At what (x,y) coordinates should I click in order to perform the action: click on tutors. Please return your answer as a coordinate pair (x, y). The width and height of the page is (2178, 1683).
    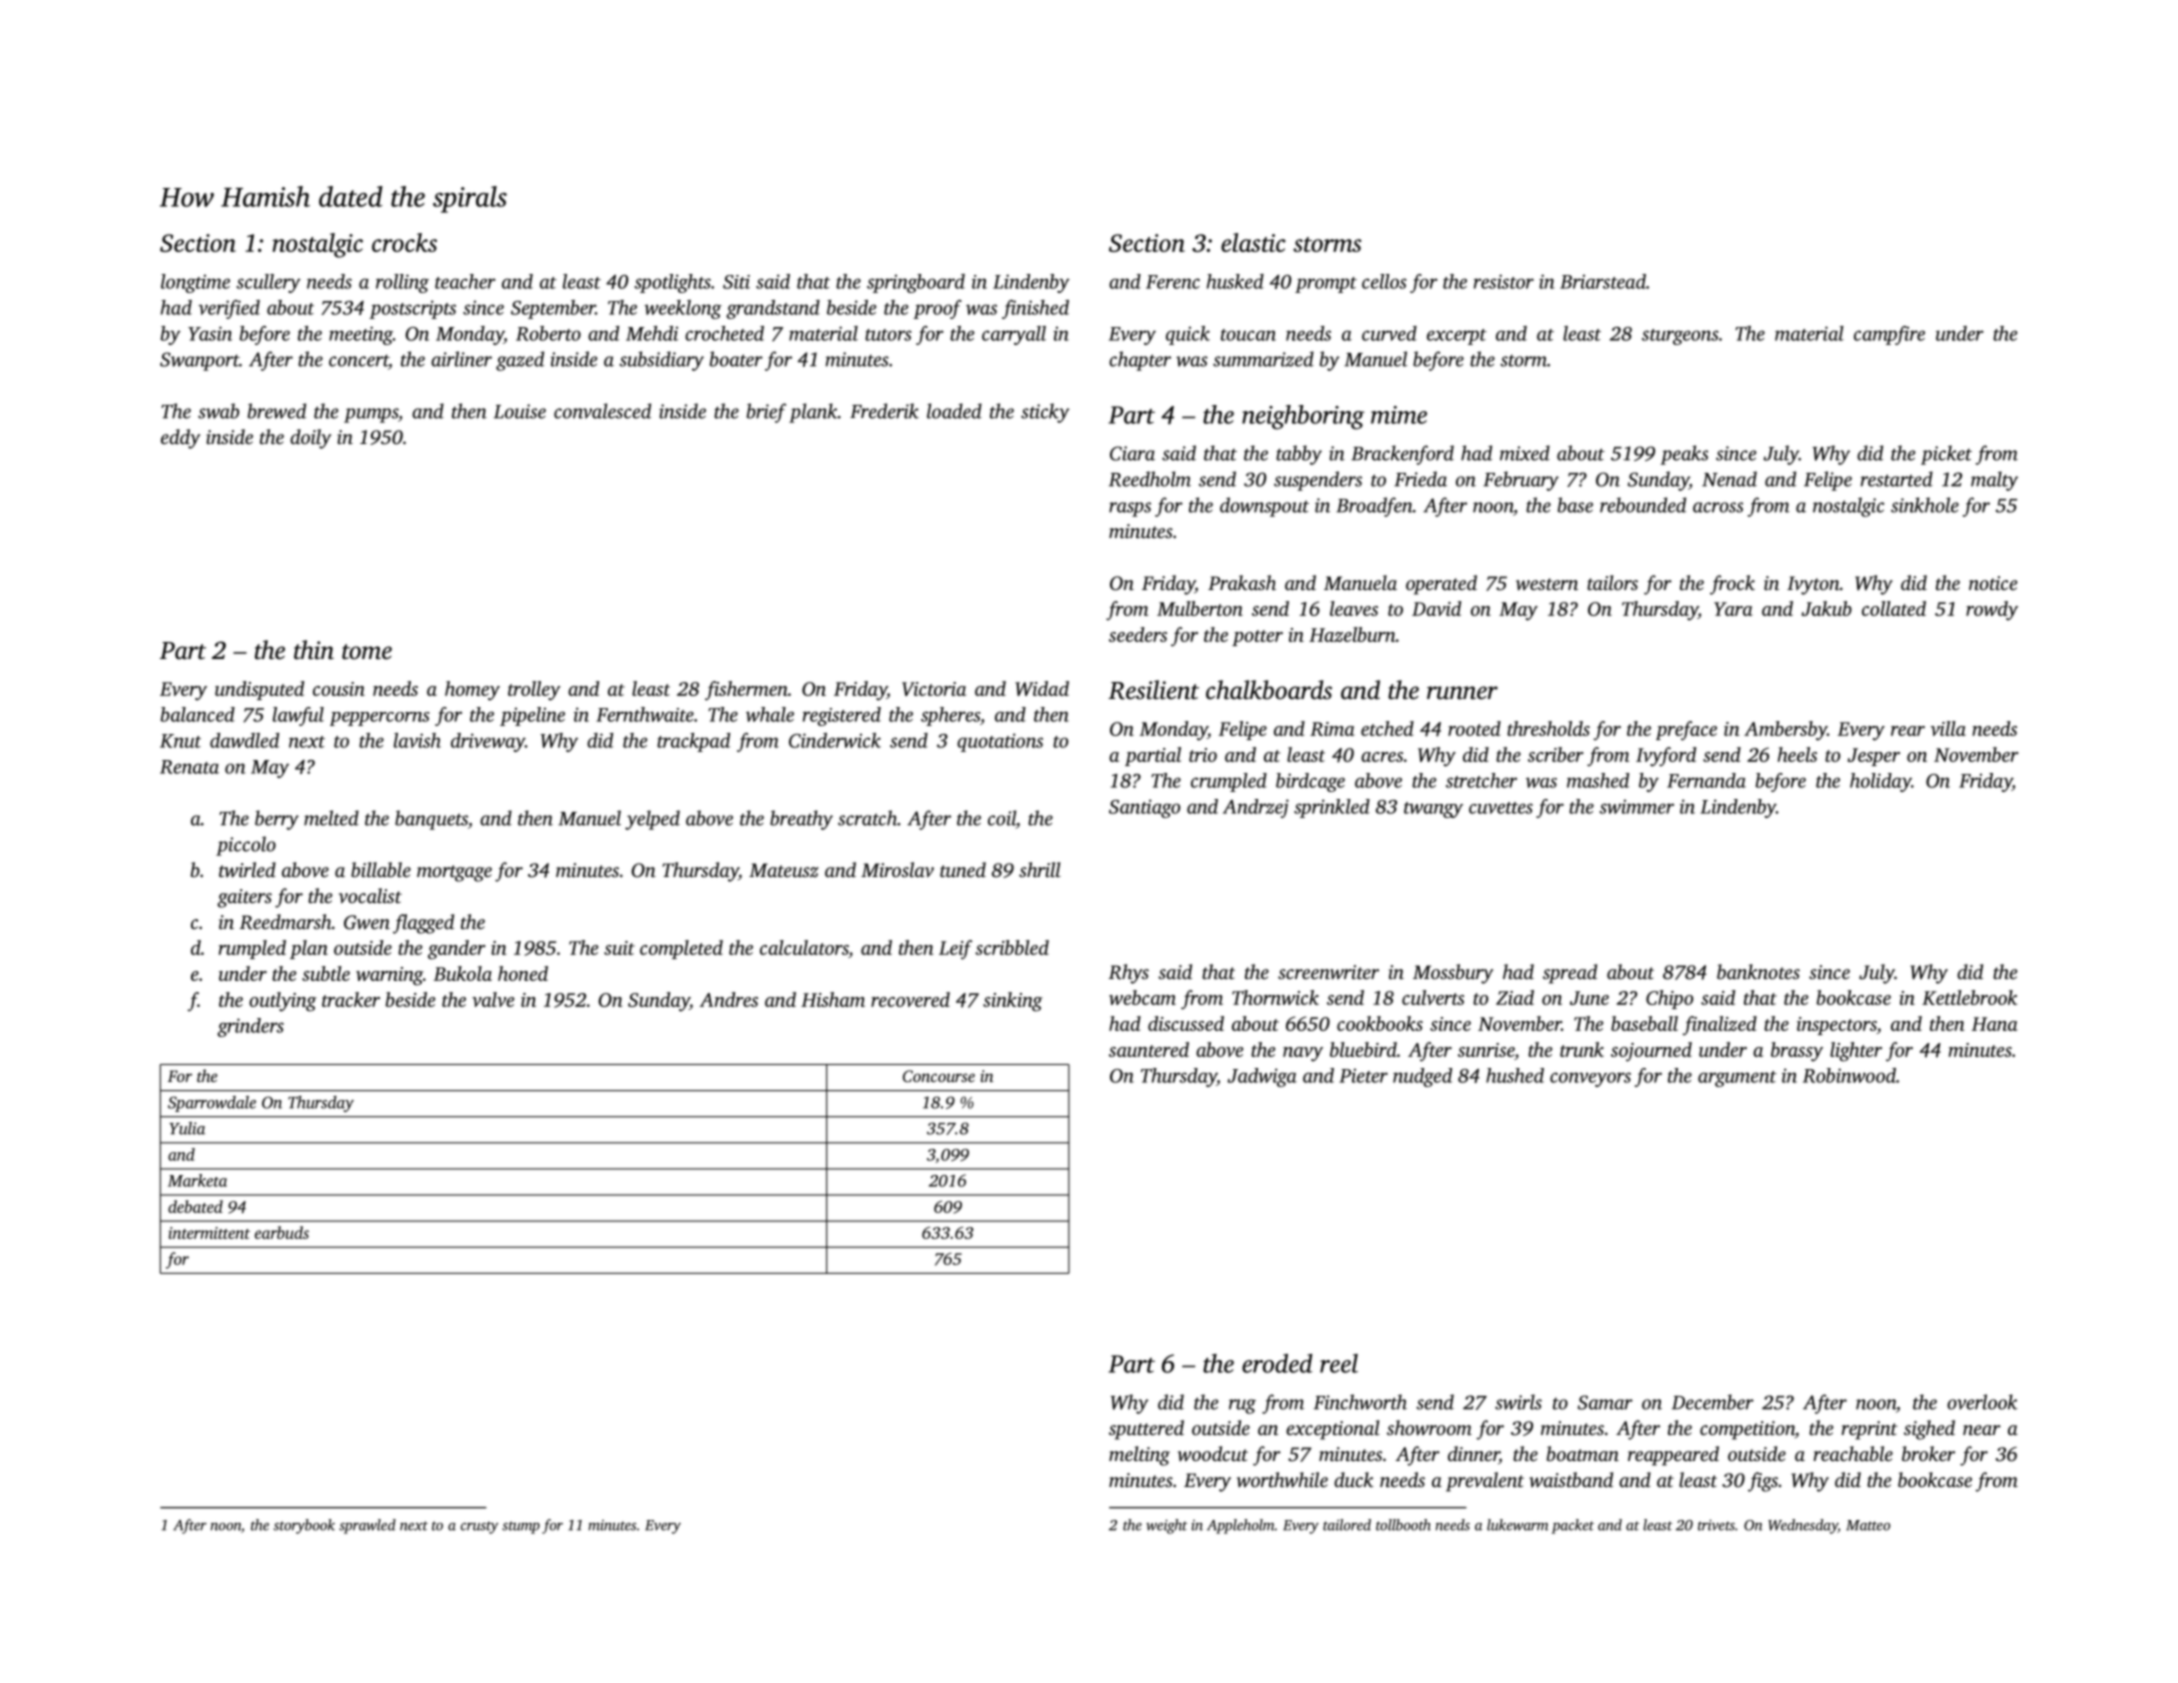
    Looking at the image, I should click on (888, 335).
